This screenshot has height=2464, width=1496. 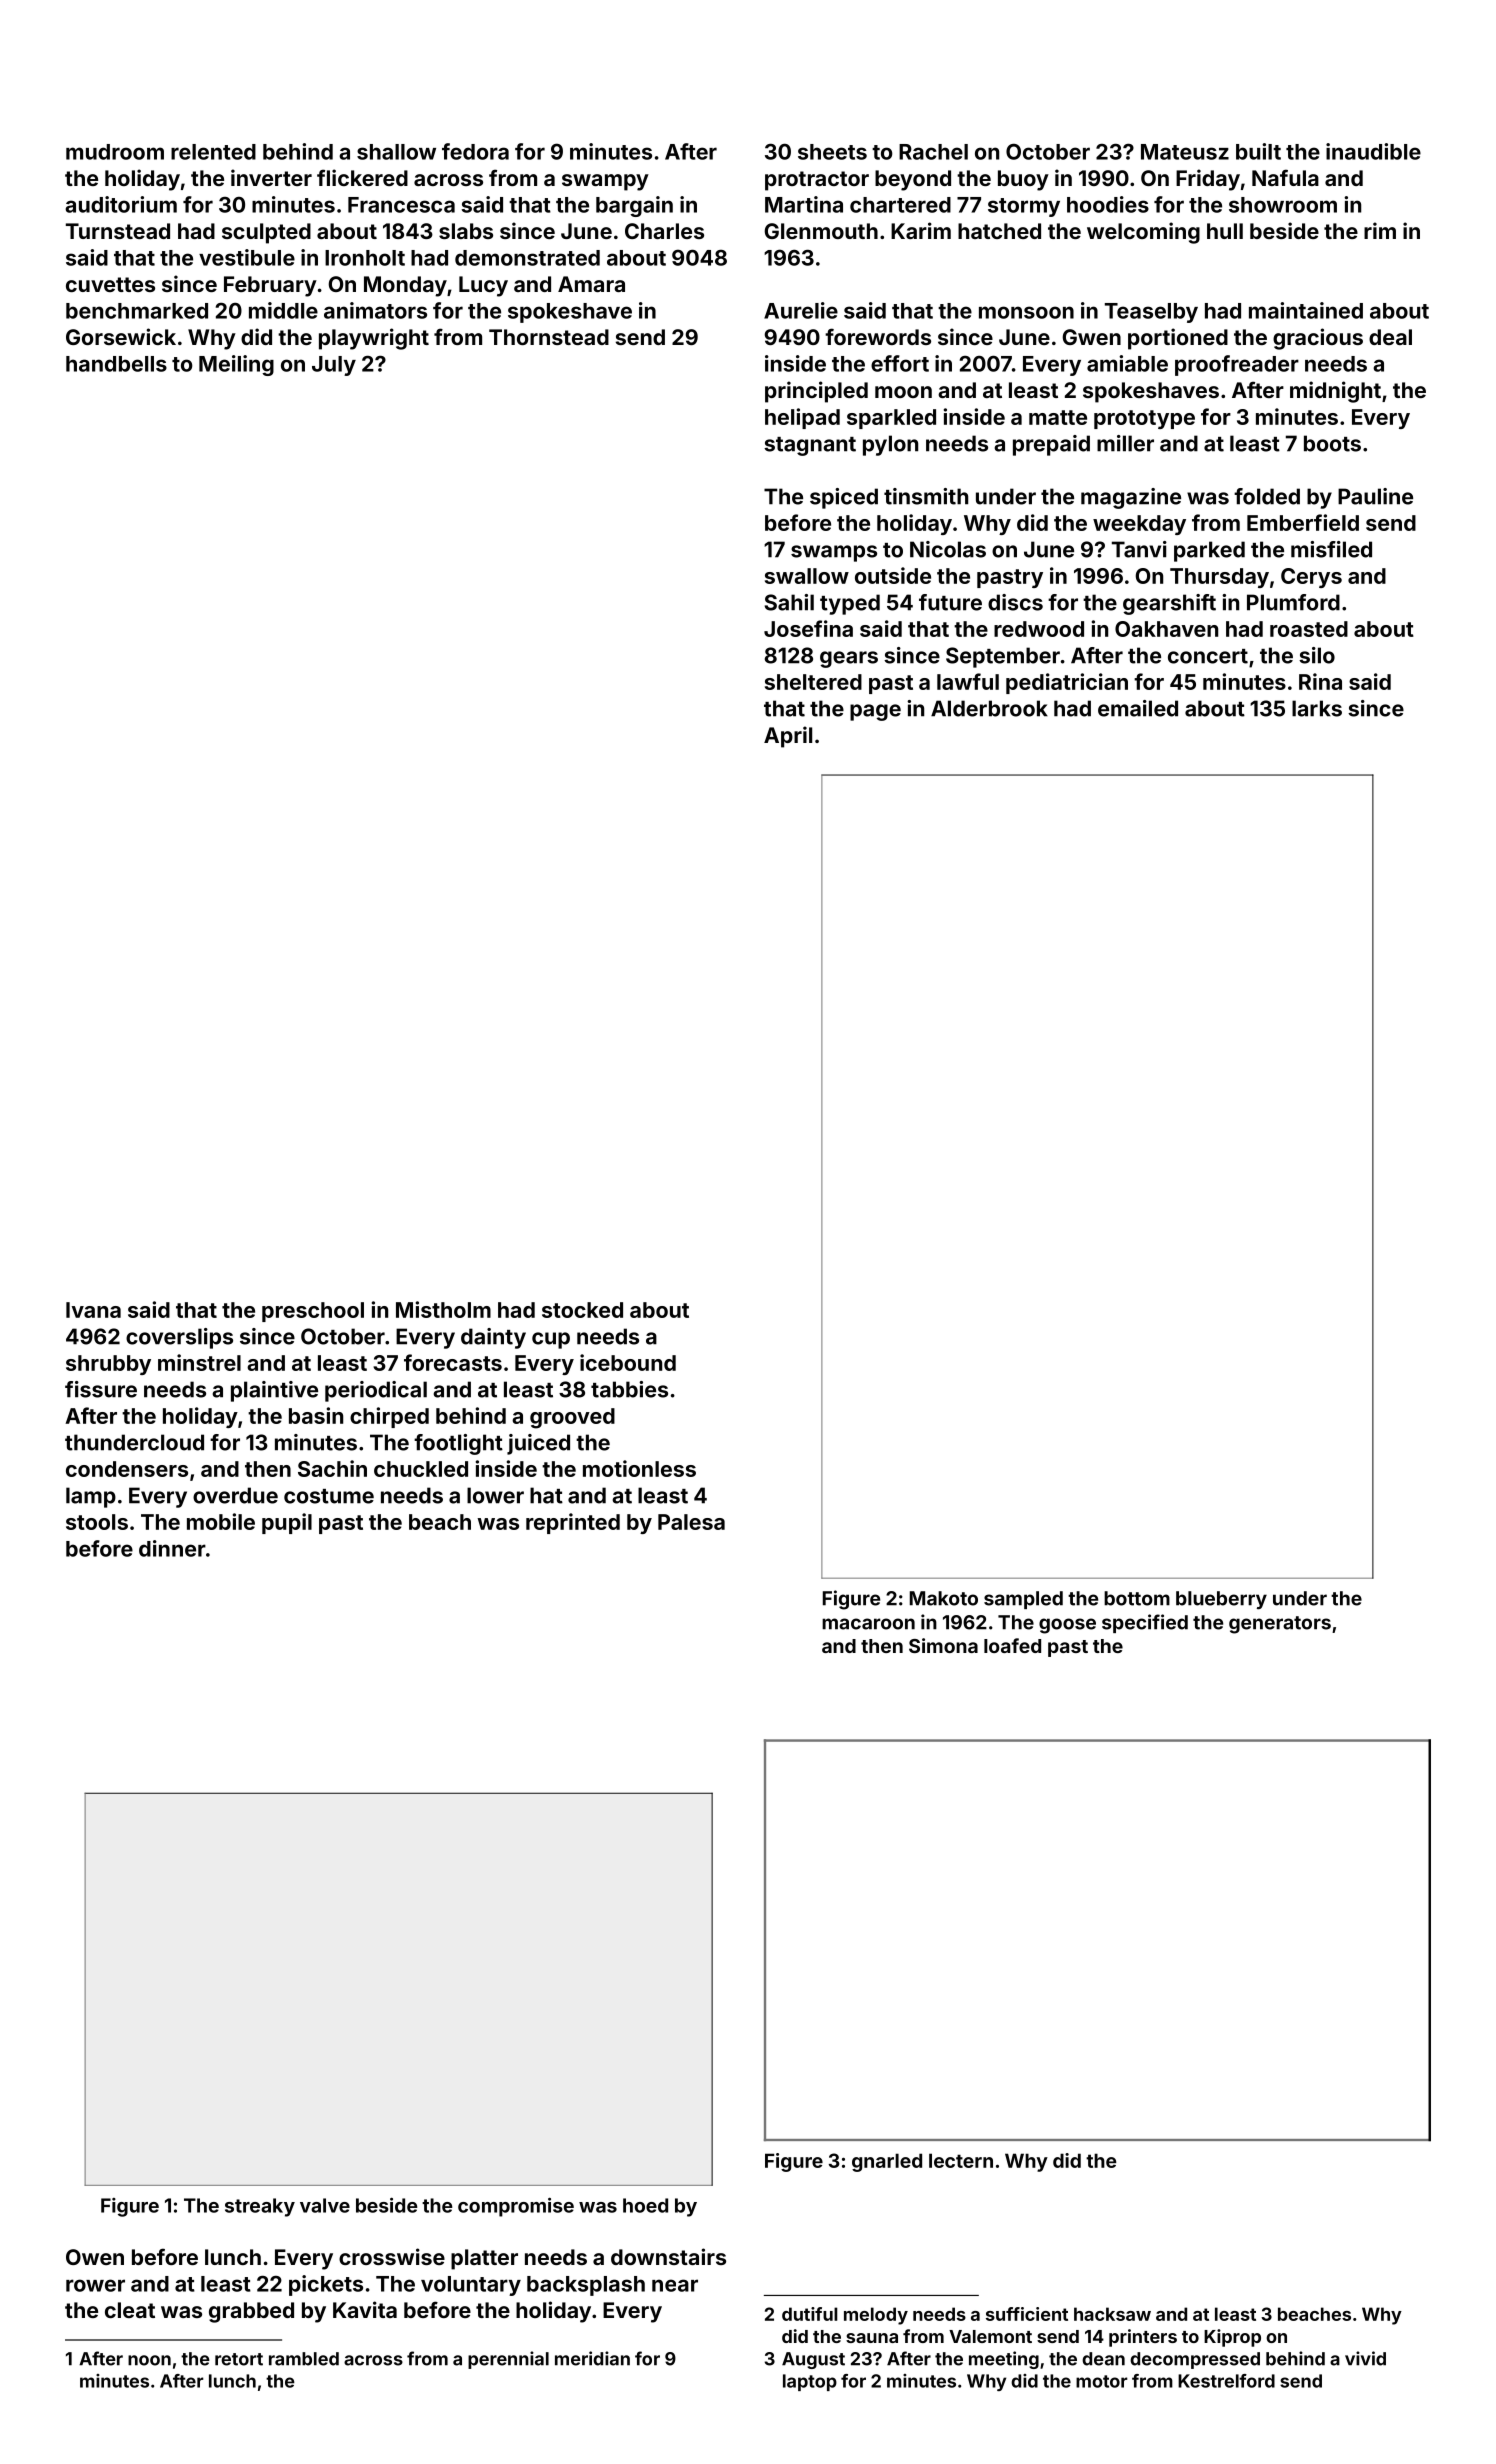 What do you see at coordinates (1145, 1623) in the screenshot?
I see `specified` at bounding box center [1145, 1623].
